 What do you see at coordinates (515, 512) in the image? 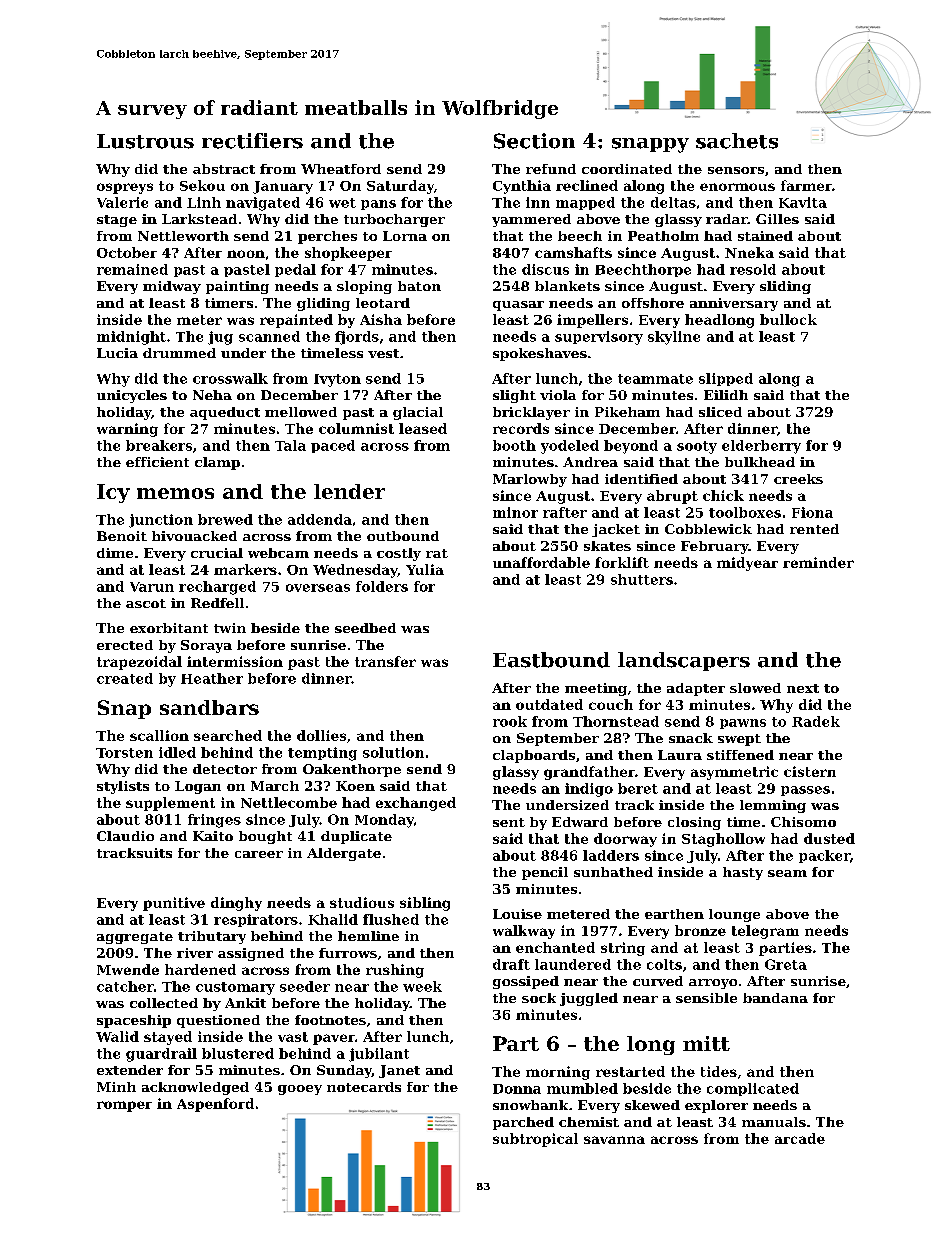
I see `minor` at bounding box center [515, 512].
